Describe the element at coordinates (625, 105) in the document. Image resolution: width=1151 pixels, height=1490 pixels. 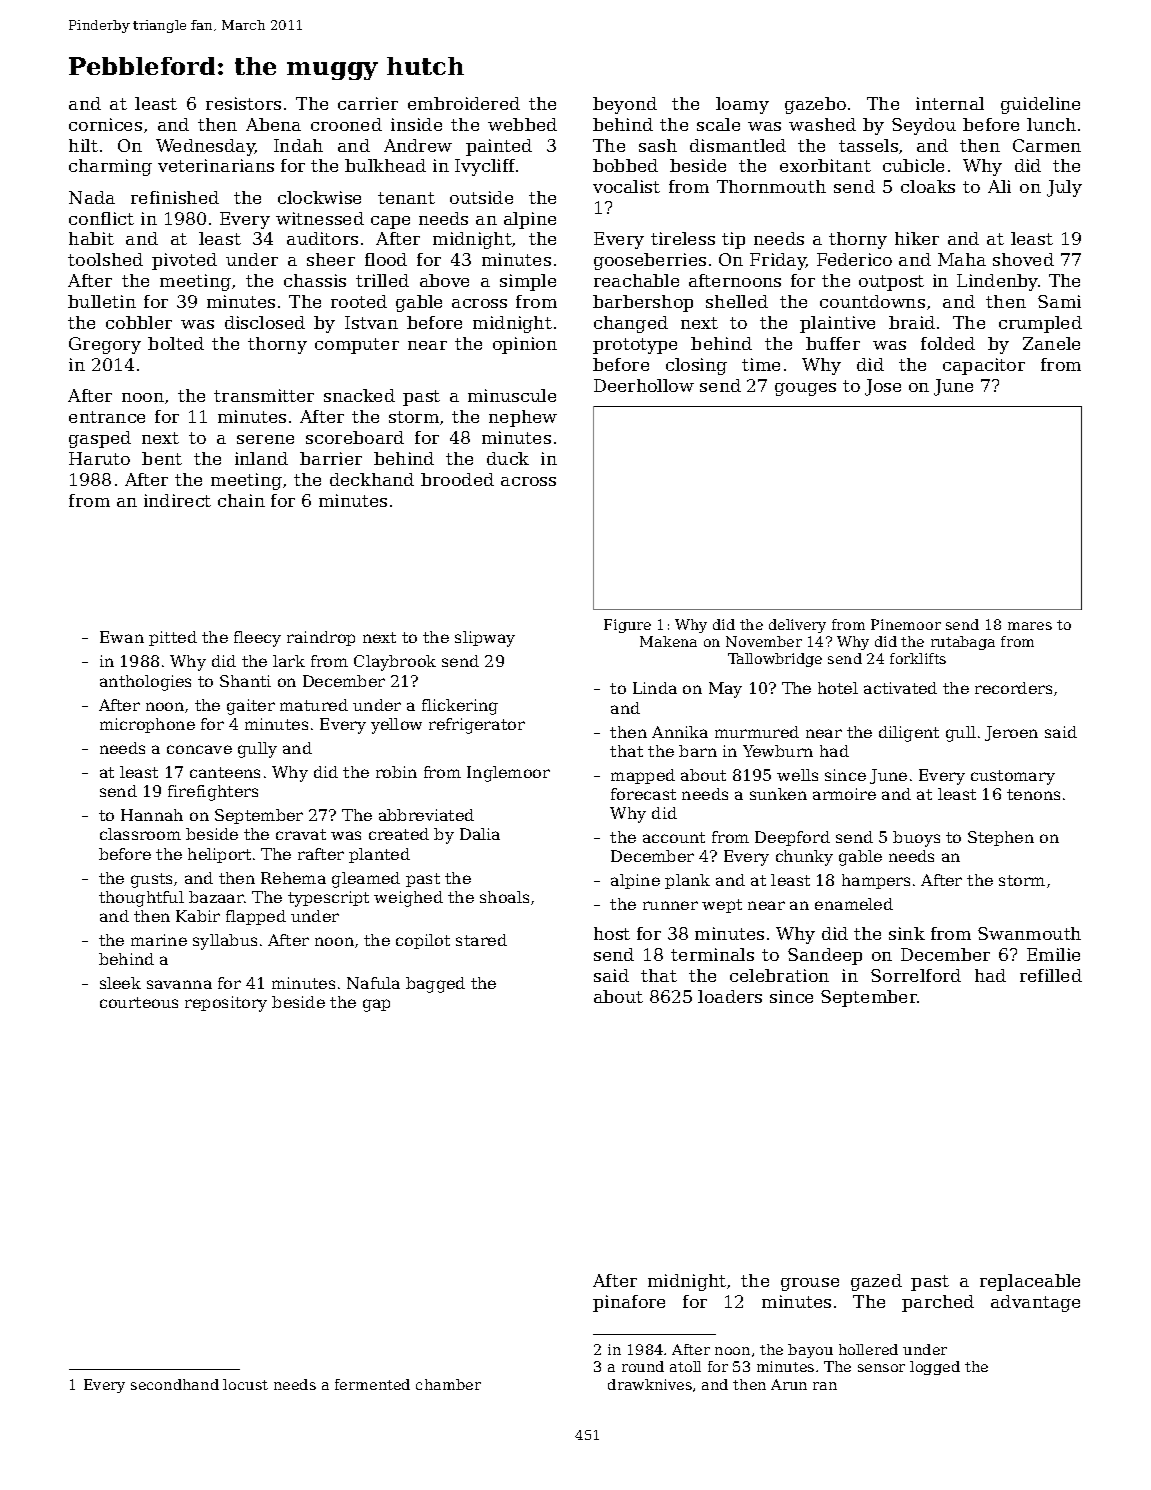
I see `beyond` at that location.
